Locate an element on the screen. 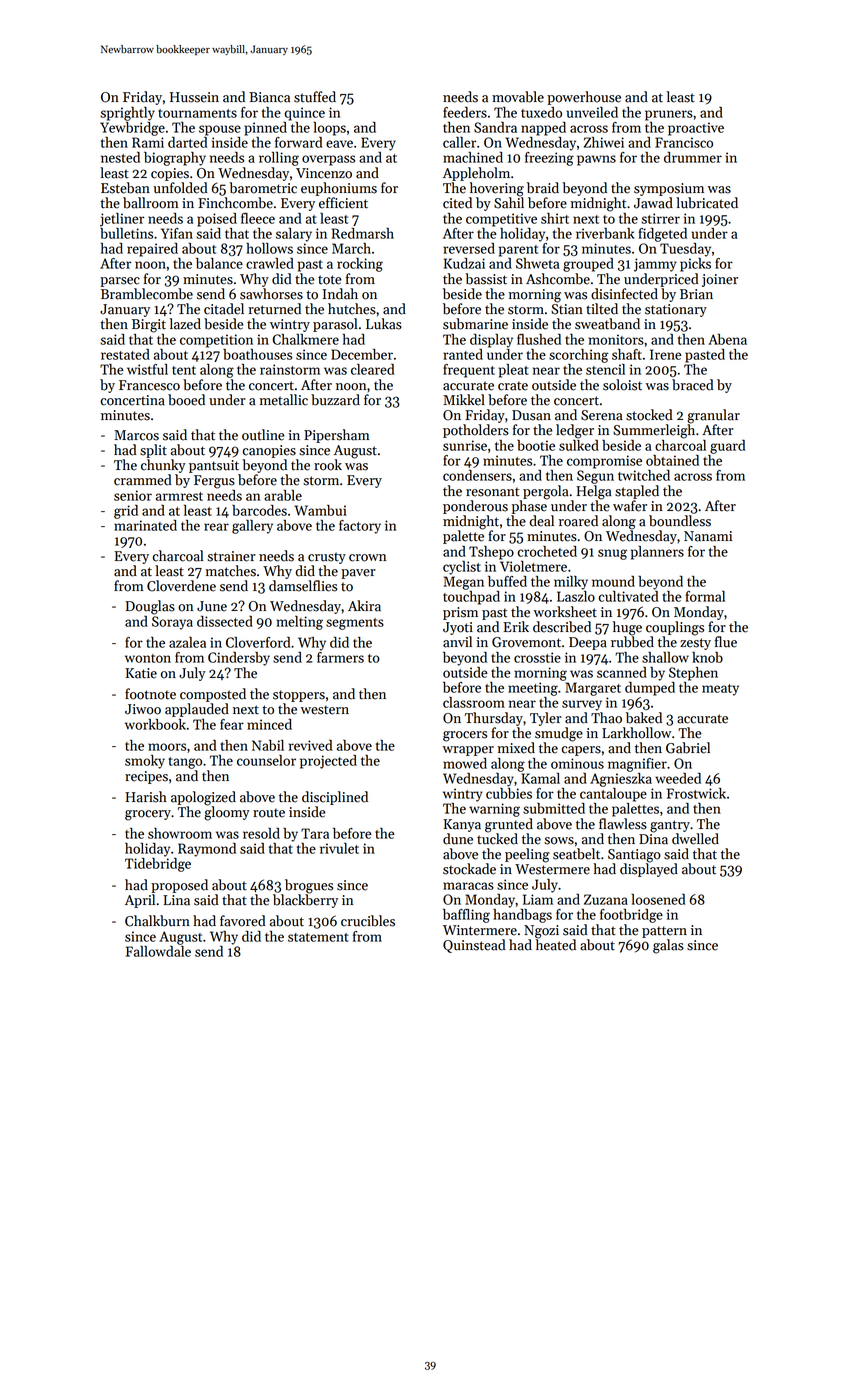  drummer is located at coordinates (693, 157).
